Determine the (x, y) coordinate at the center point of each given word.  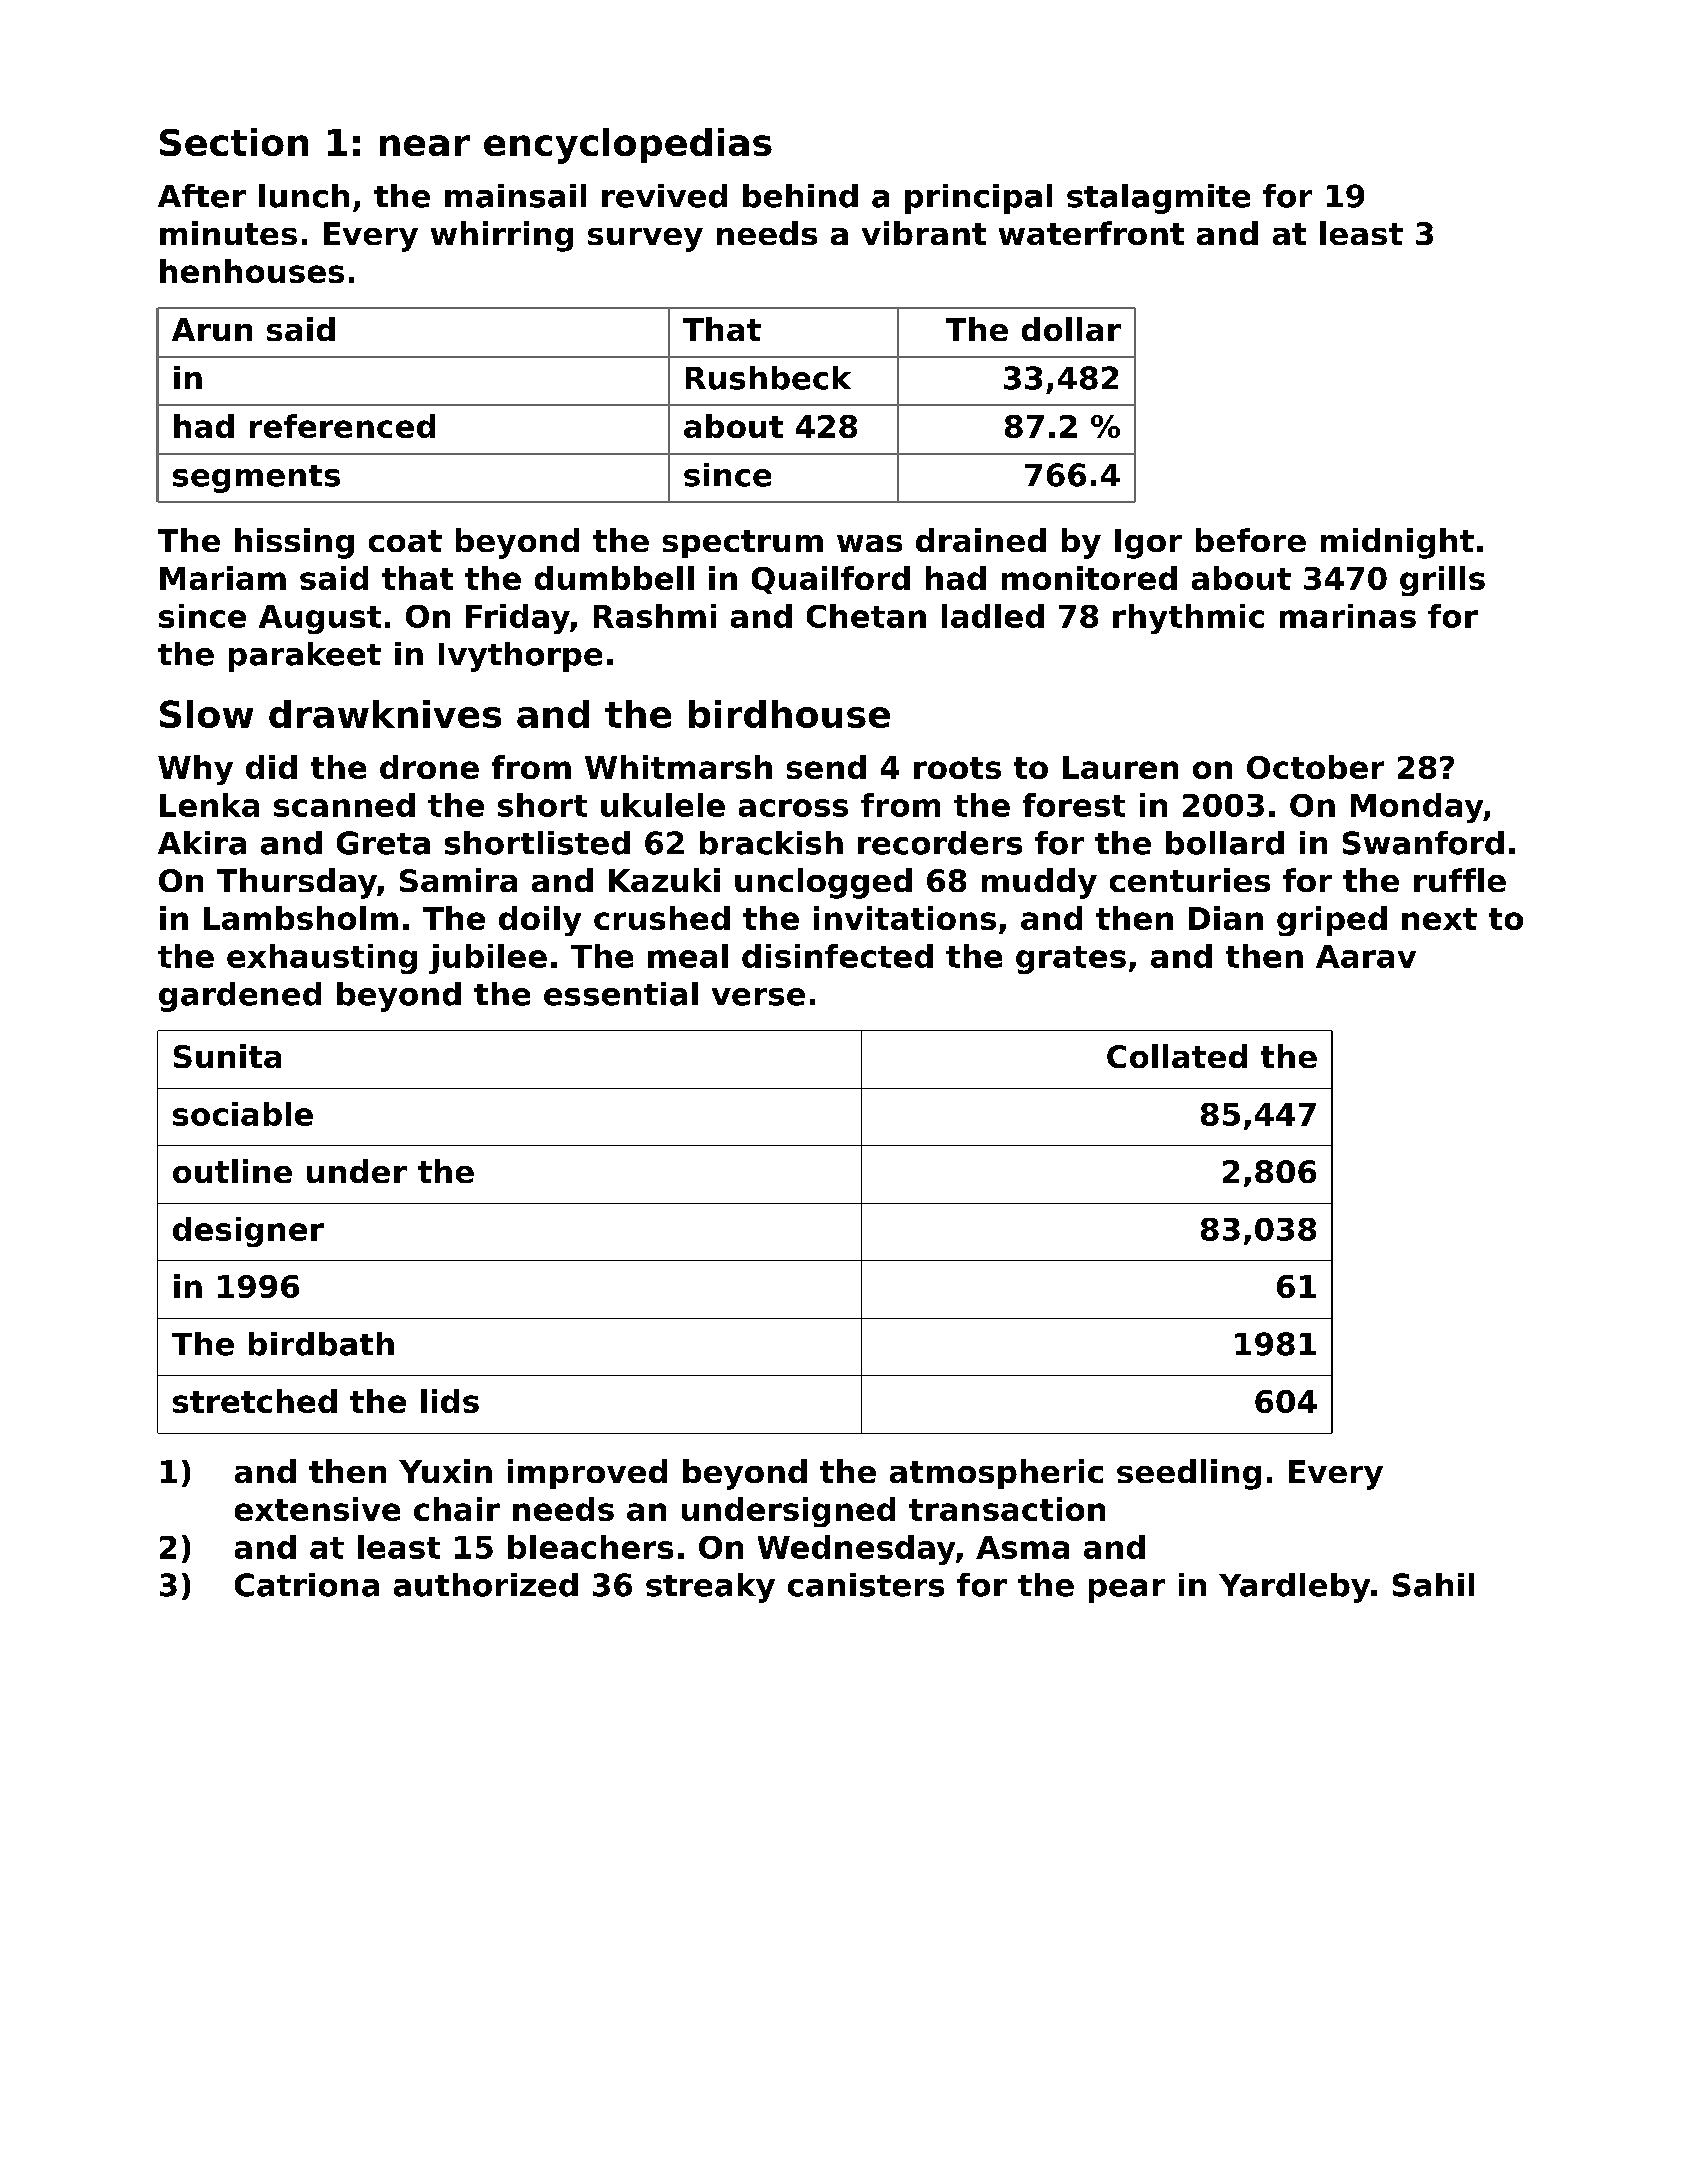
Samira (458, 880)
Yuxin (445, 1471)
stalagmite (1158, 199)
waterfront (1091, 233)
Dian (1226, 918)
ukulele (663, 805)
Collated (1177, 1056)
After (202, 196)
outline (232, 1171)
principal (978, 199)
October (1315, 767)
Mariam (223, 578)
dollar (1071, 329)
